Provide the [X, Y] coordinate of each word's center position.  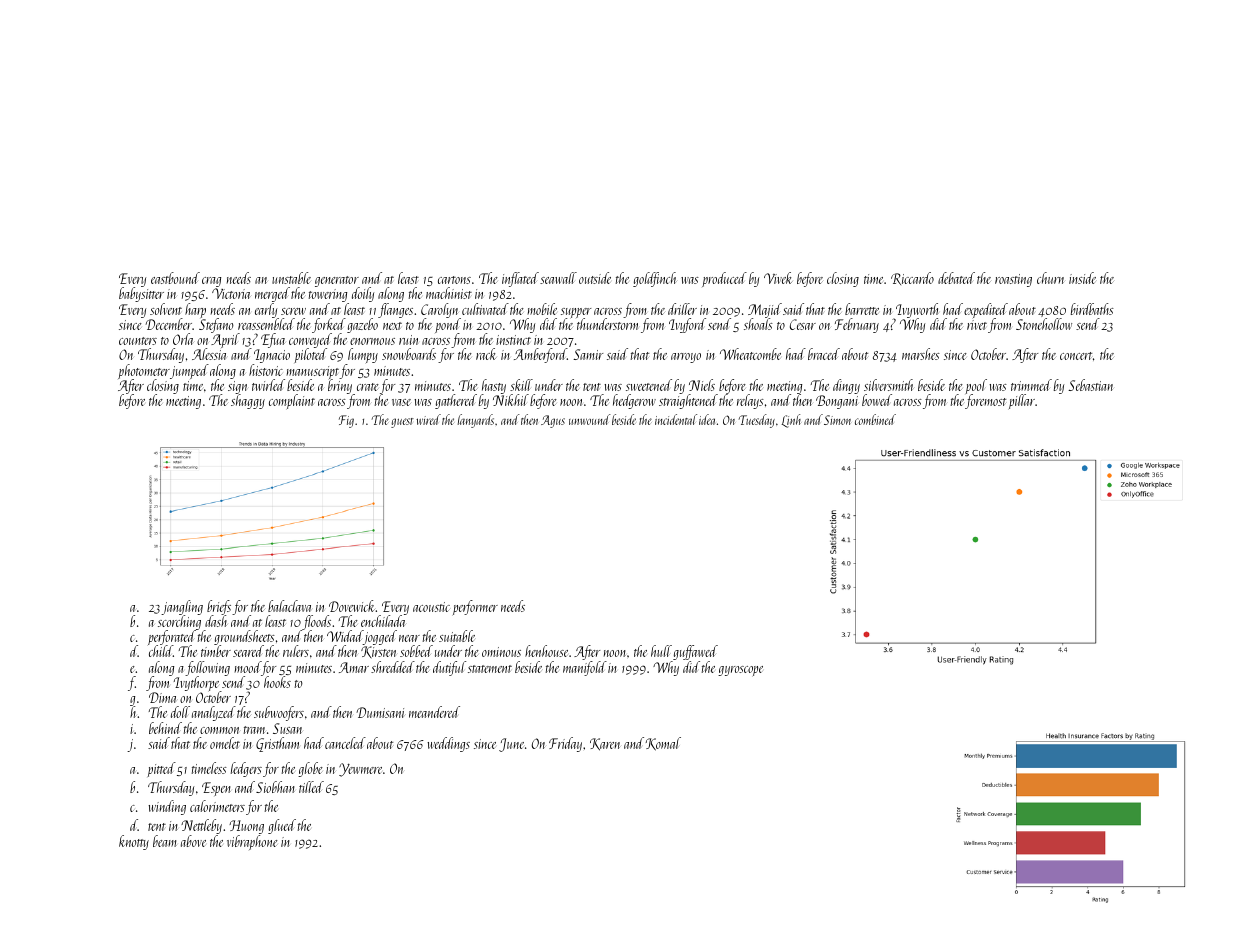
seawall [558, 278]
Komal [663, 744]
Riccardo [912, 278]
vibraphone [252, 842]
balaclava [289, 606]
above [193, 841]
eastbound [175, 278]
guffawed [695, 652]
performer [475, 607]
